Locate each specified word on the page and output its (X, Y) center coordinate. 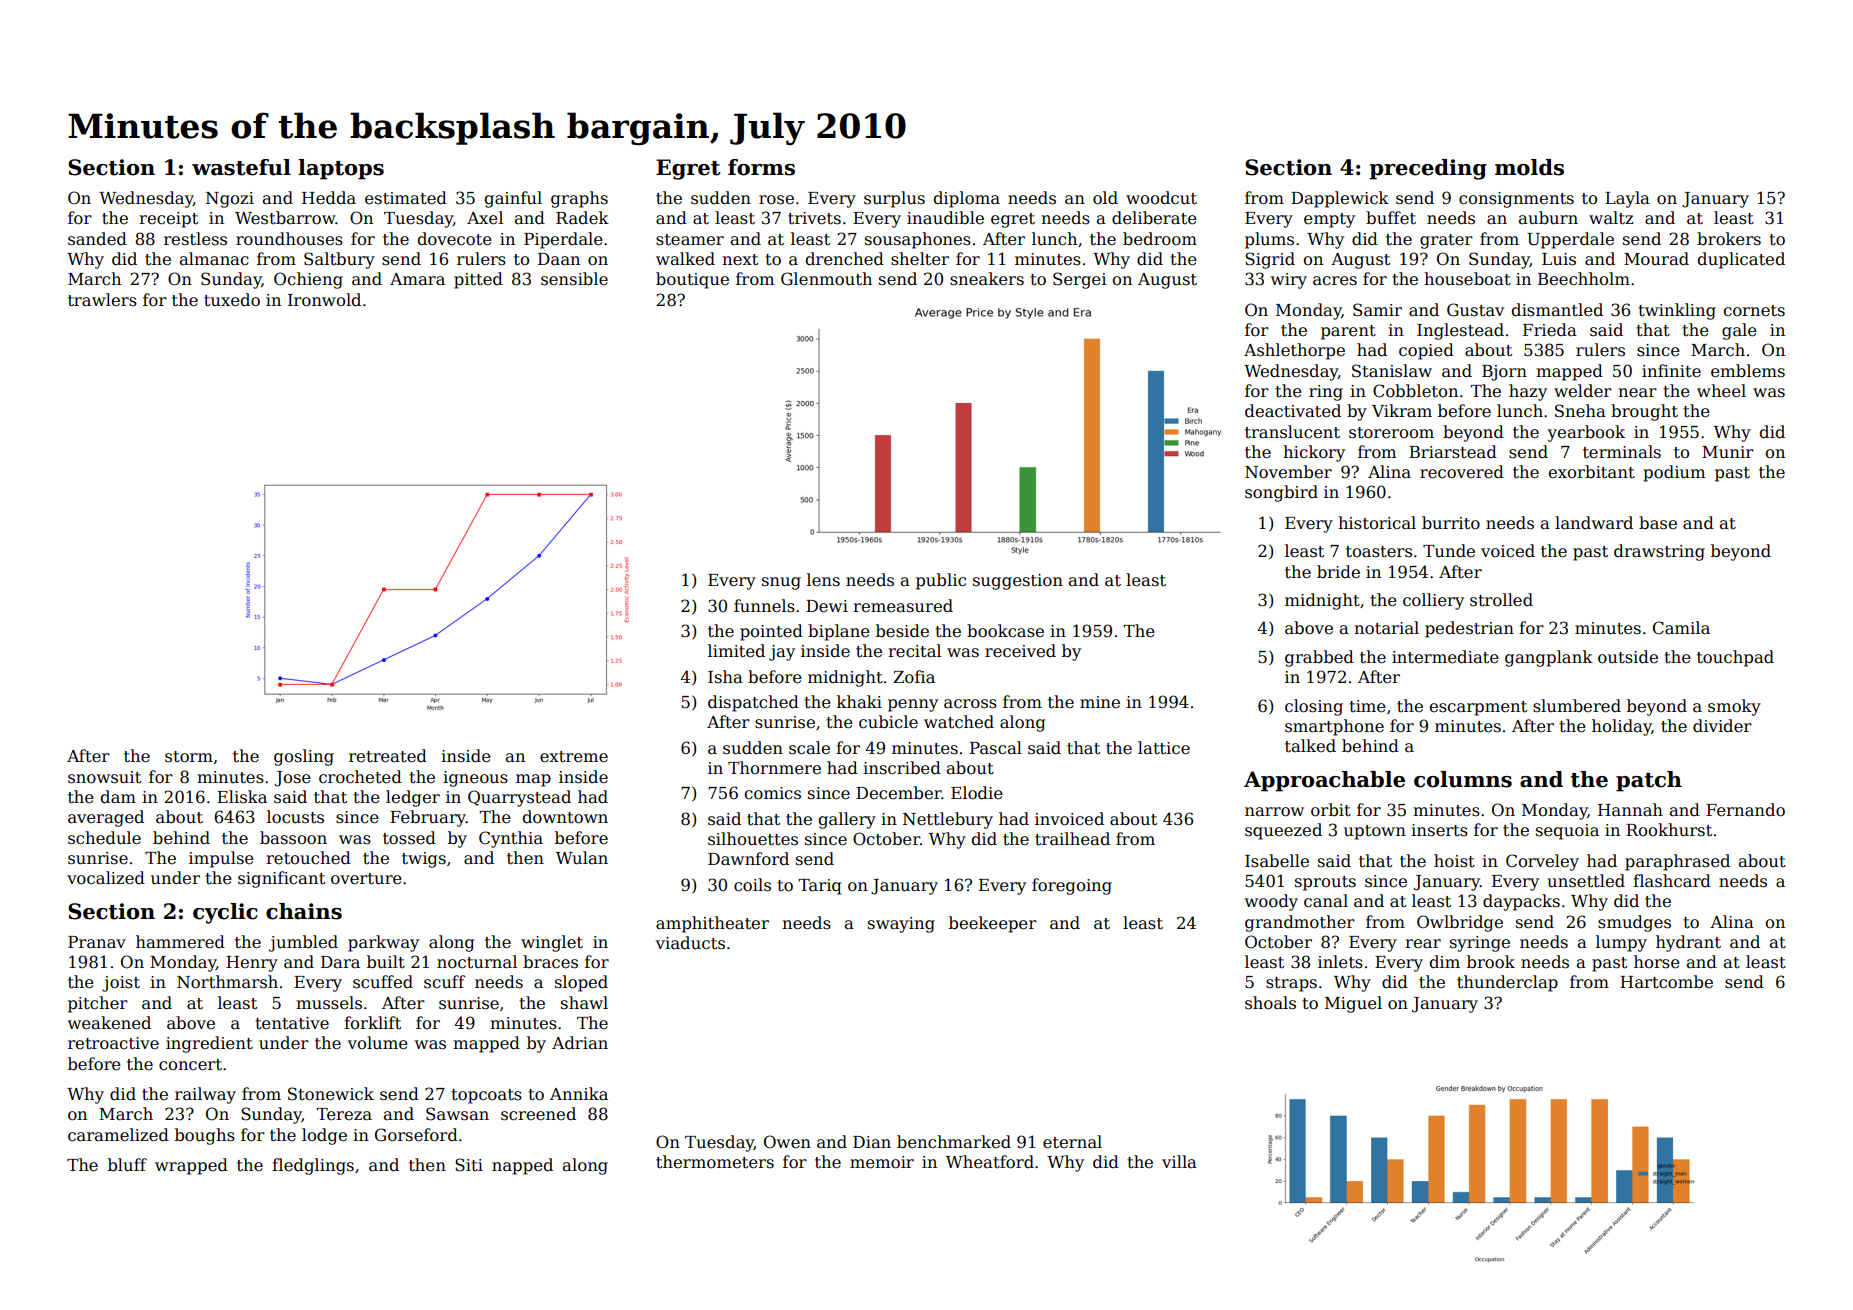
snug (781, 583)
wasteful (241, 167)
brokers (1729, 239)
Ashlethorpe (1294, 351)
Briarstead (1453, 452)
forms (761, 167)
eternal (1072, 1142)
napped (522, 1166)
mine (1100, 702)
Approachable (1324, 781)
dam (118, 797)
